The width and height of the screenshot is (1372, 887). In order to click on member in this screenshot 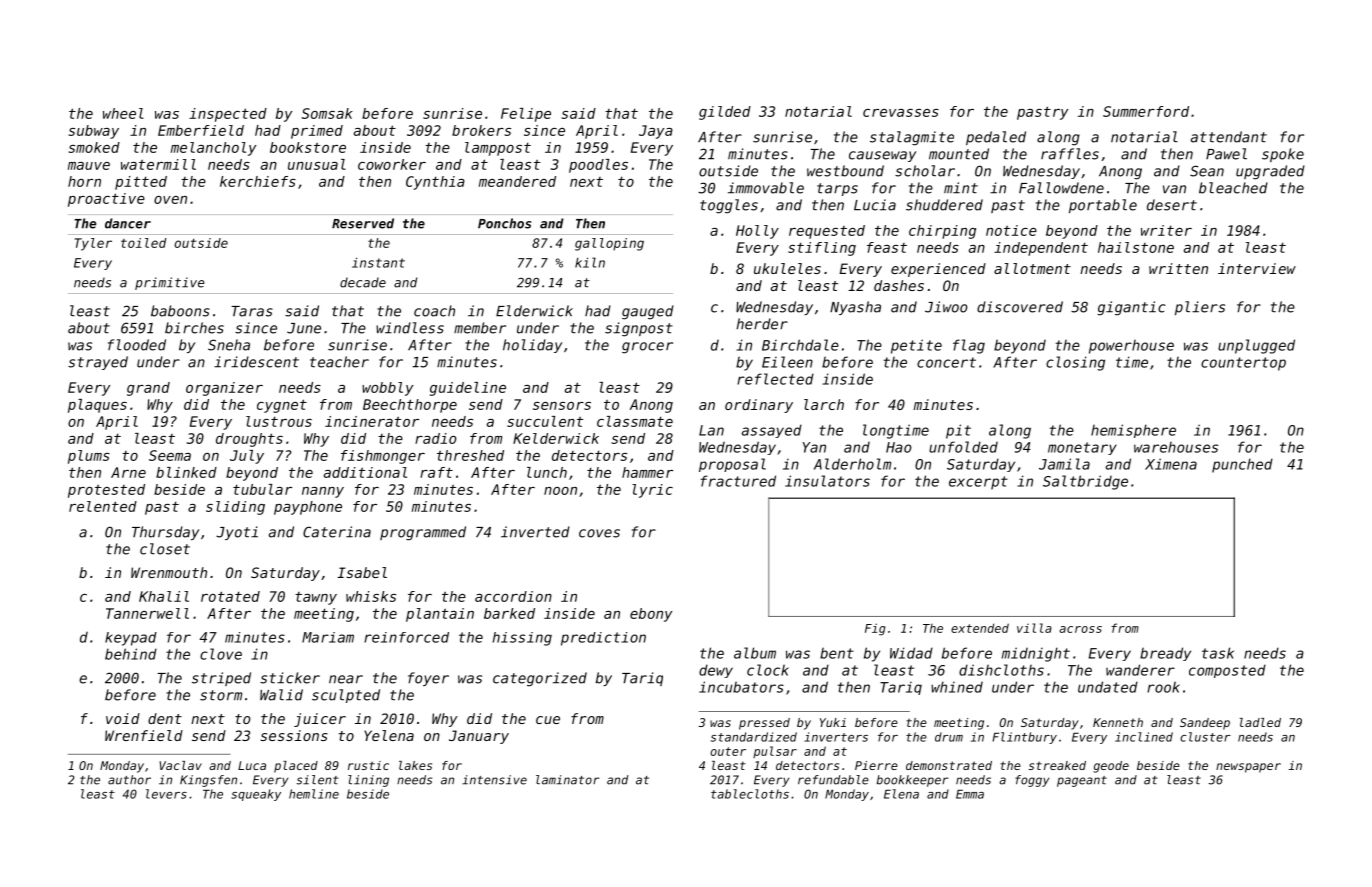, I will do `click(480, 328)`.
